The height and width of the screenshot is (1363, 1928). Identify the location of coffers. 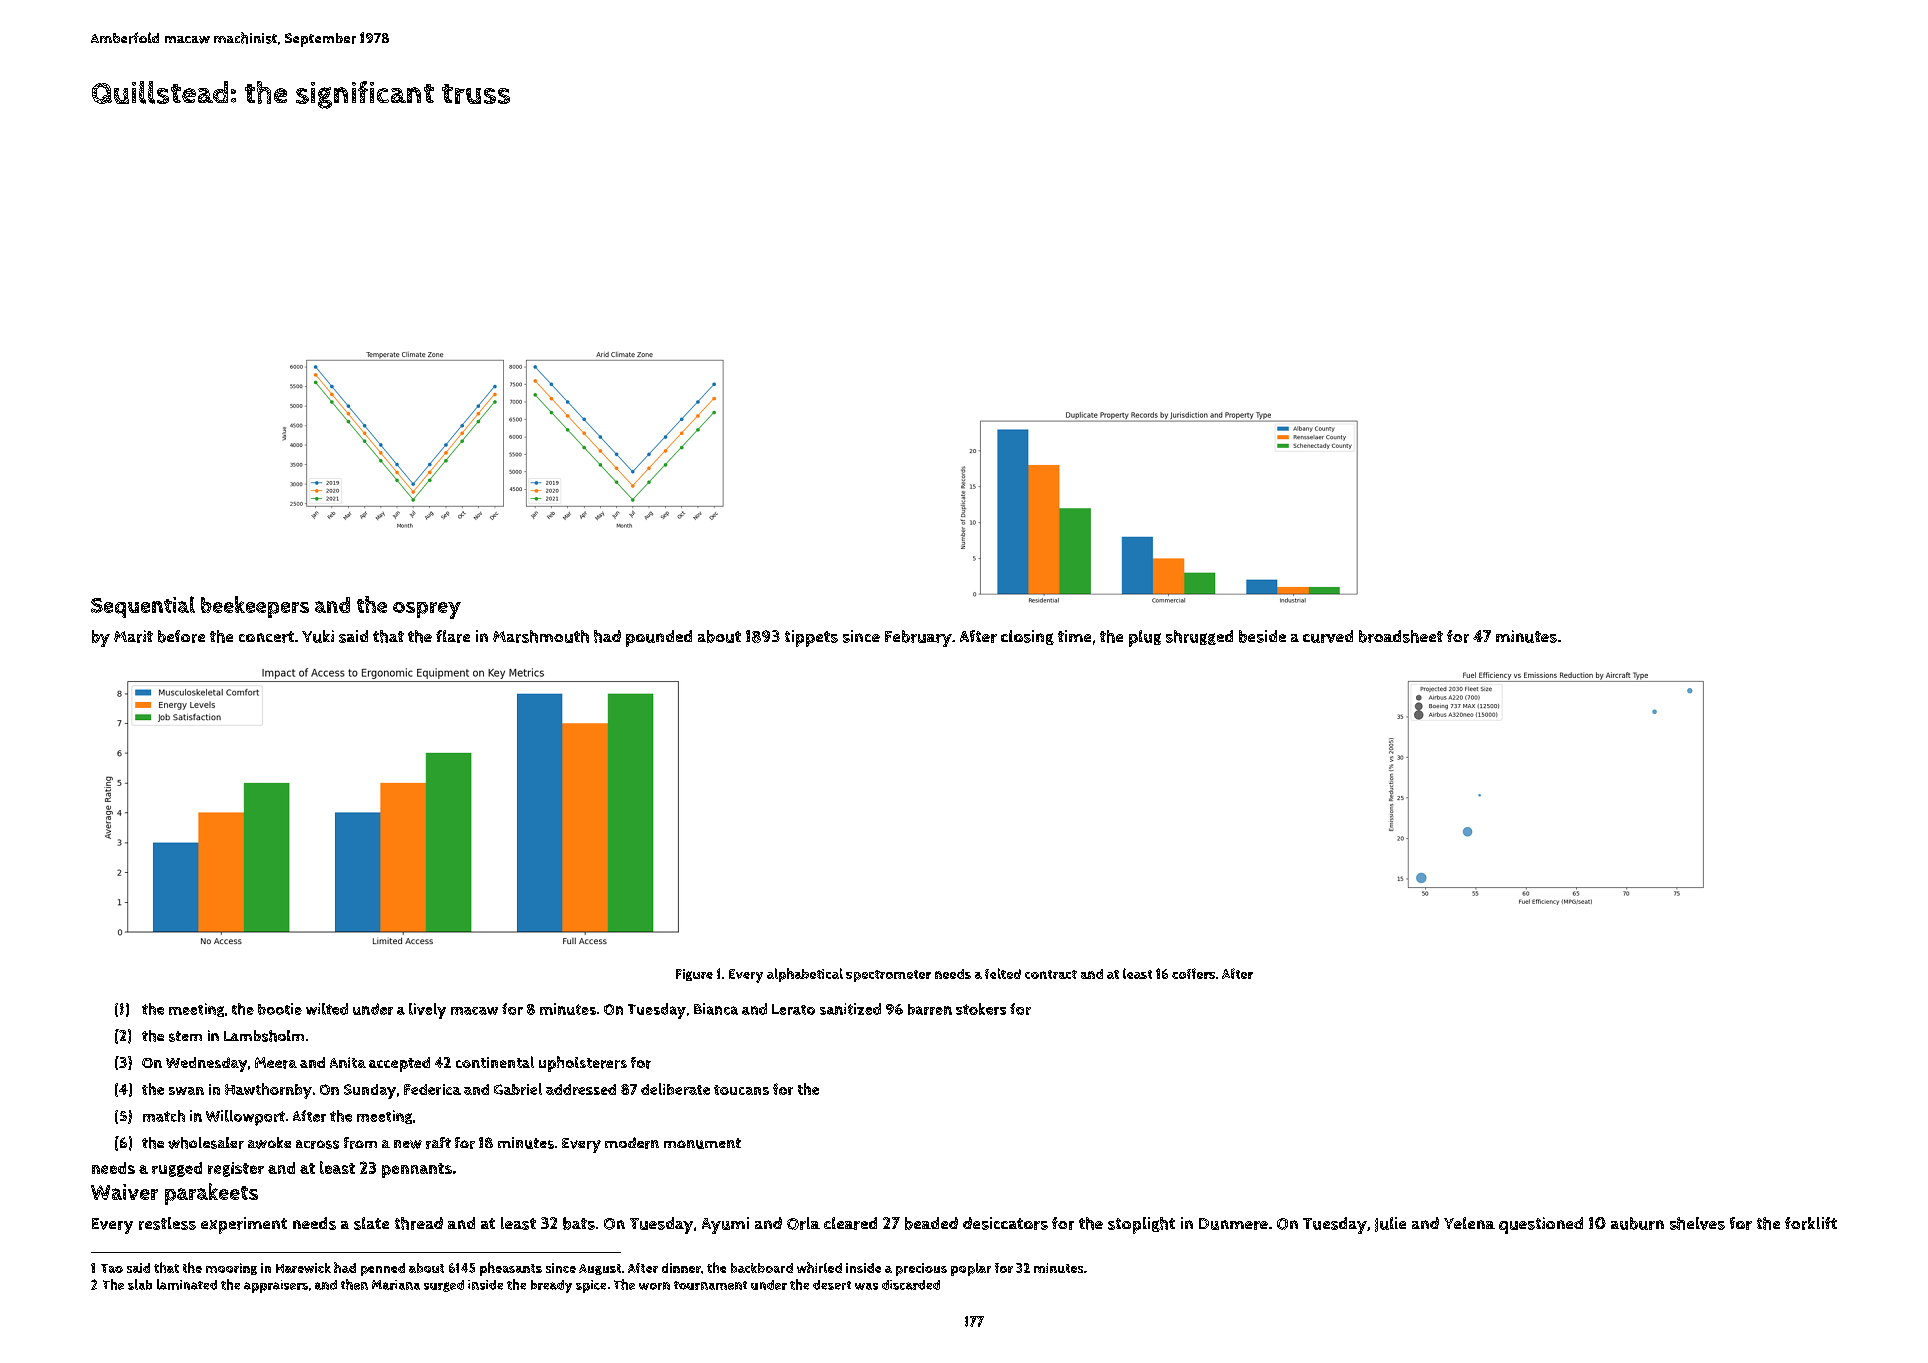
(1193, 973).
